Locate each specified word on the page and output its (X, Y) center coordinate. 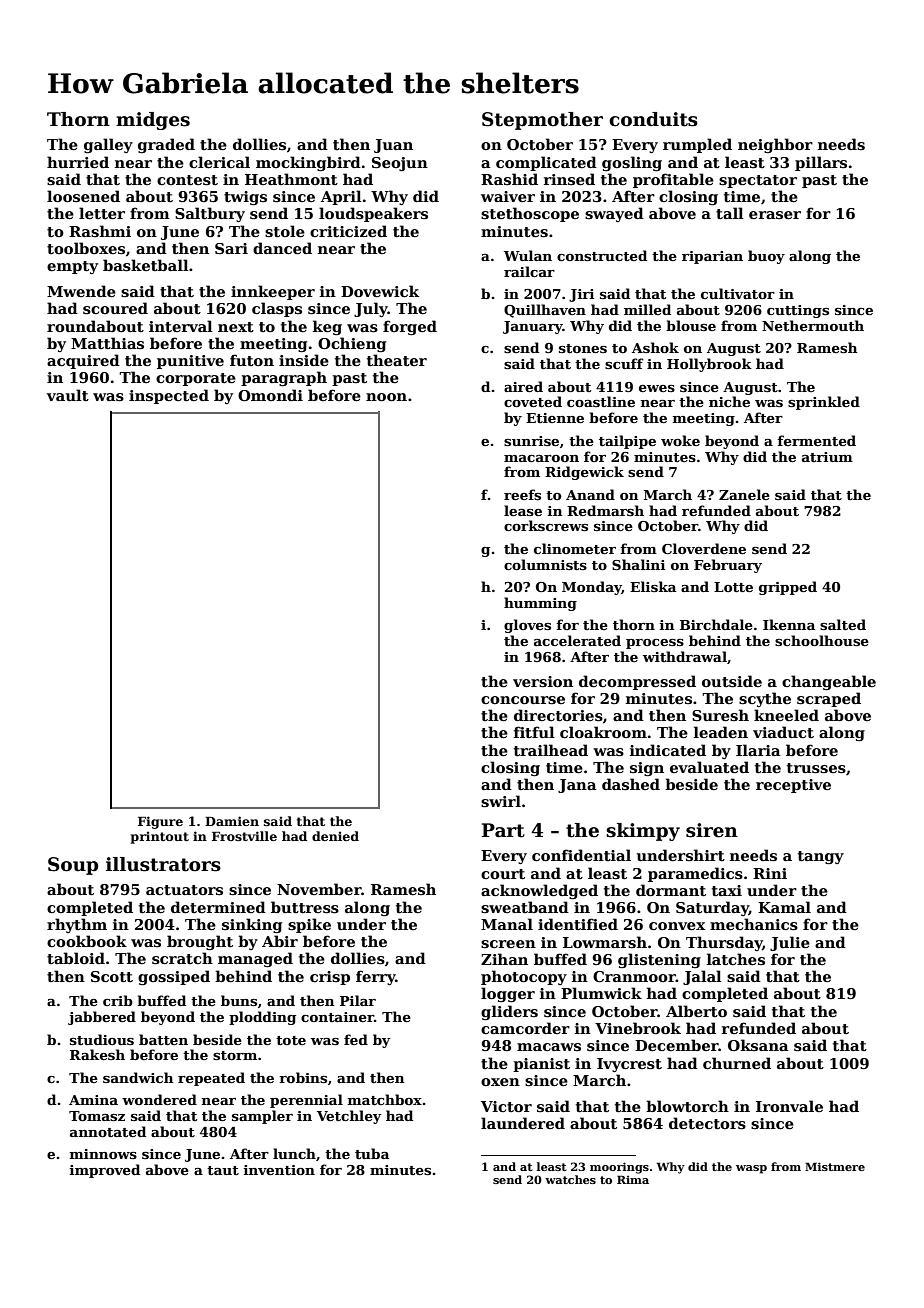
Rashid (509, 179)
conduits (653, 119)
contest (187, 180)
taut (223, 1170)
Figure (160, 822)
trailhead (551, 750)
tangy (821, 857)
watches (570, 1179)
